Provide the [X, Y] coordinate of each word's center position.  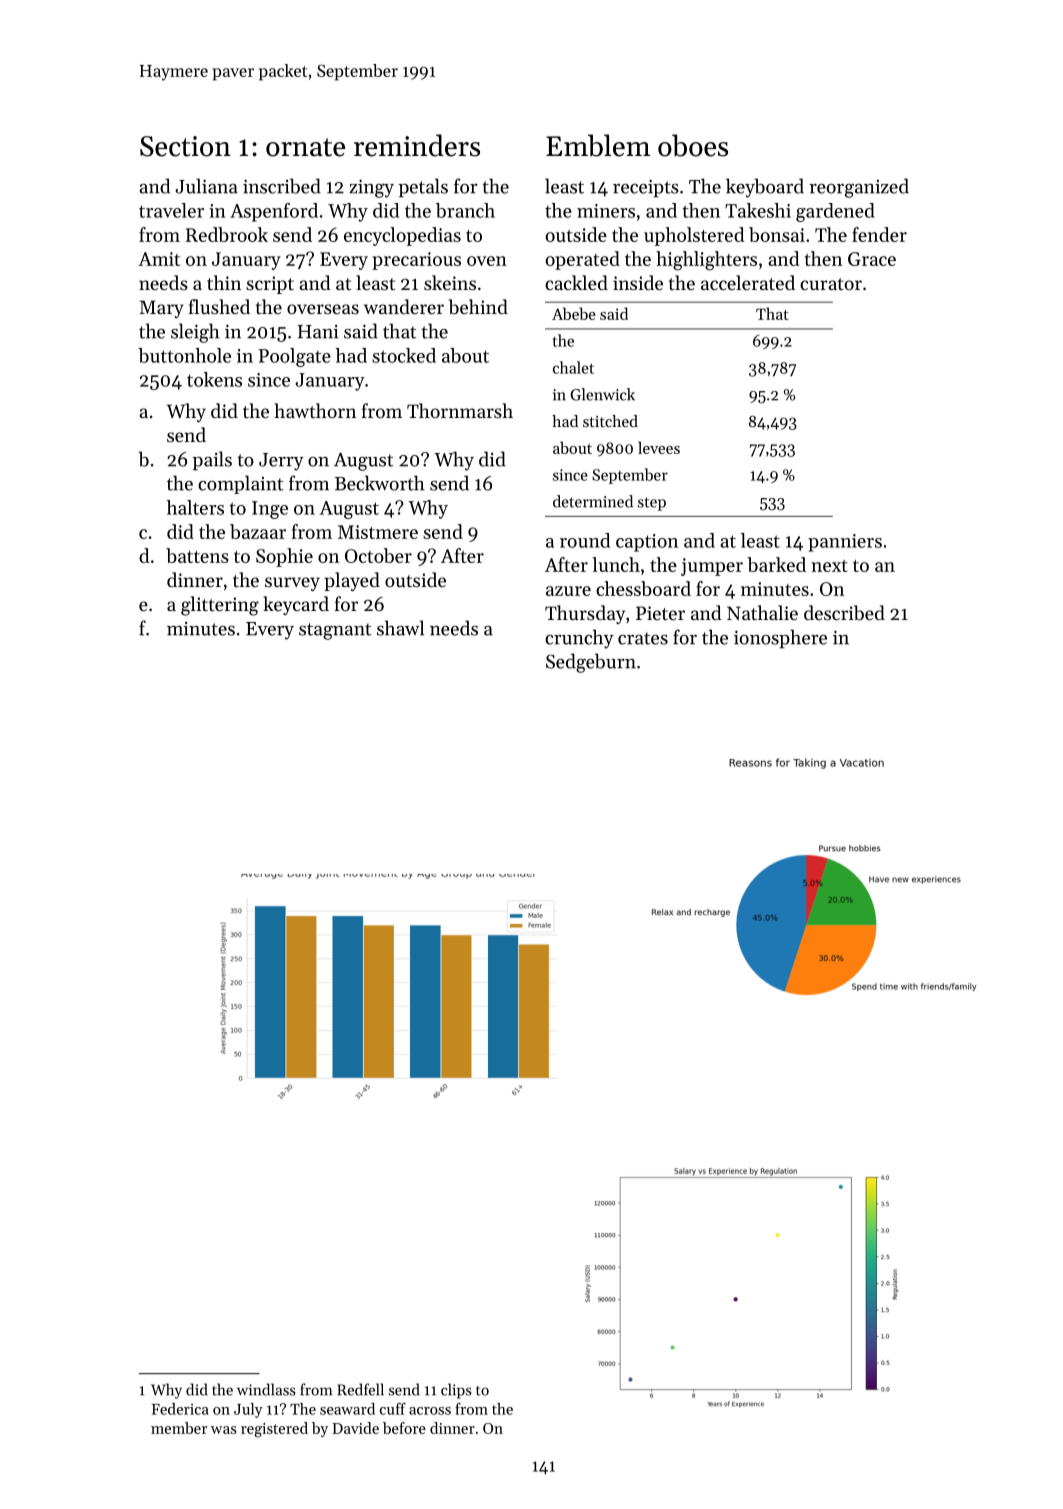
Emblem [598, 145]
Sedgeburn [591, 663]
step [652, 504]
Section [185, 146]
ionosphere [780, 638]
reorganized [859, 188]
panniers [845, 543]
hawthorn [315, 410]
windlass [266, 1389]
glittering [220, 606]
